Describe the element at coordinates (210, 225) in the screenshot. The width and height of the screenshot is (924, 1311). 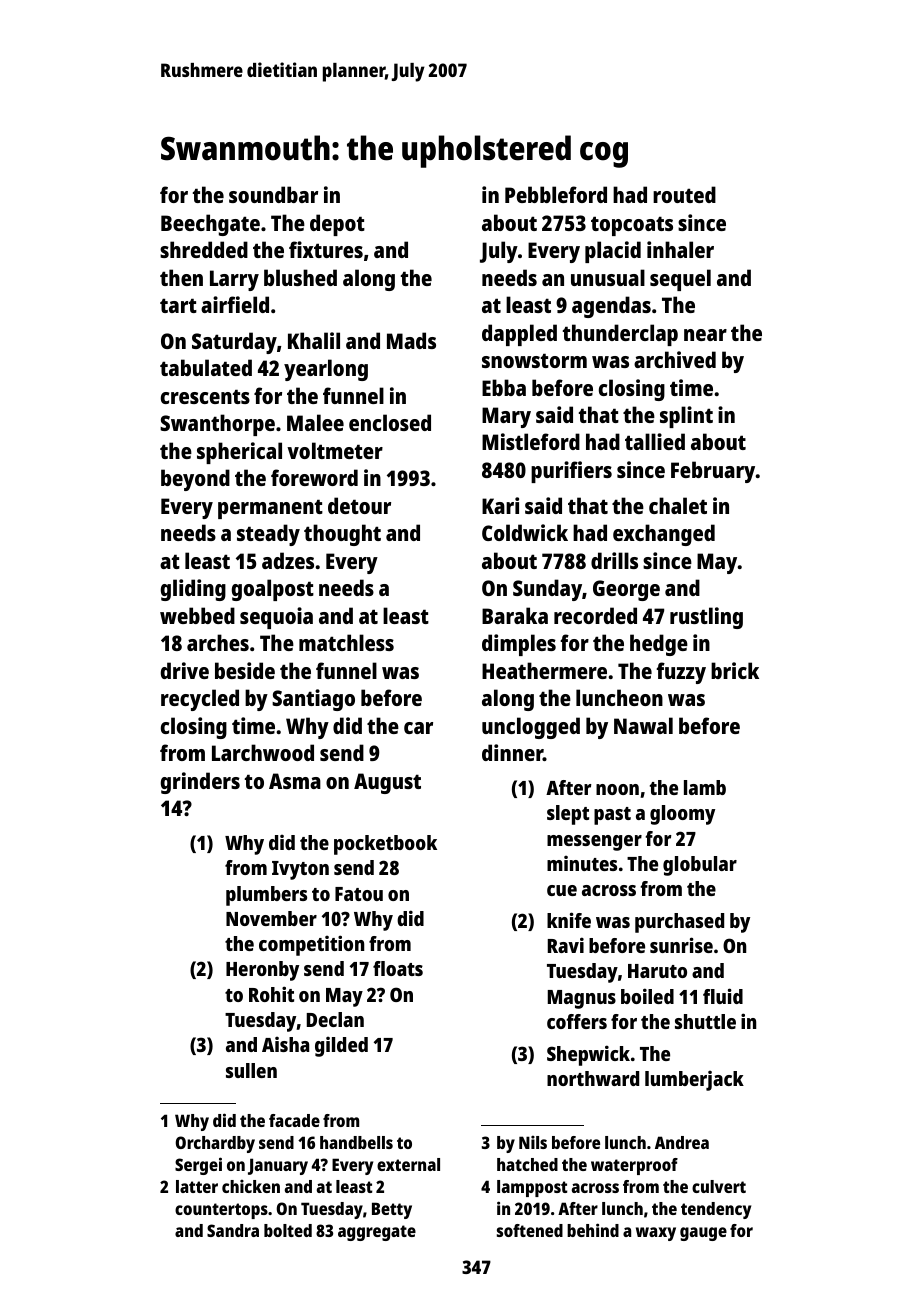
I see `Beechgate` at that location.
